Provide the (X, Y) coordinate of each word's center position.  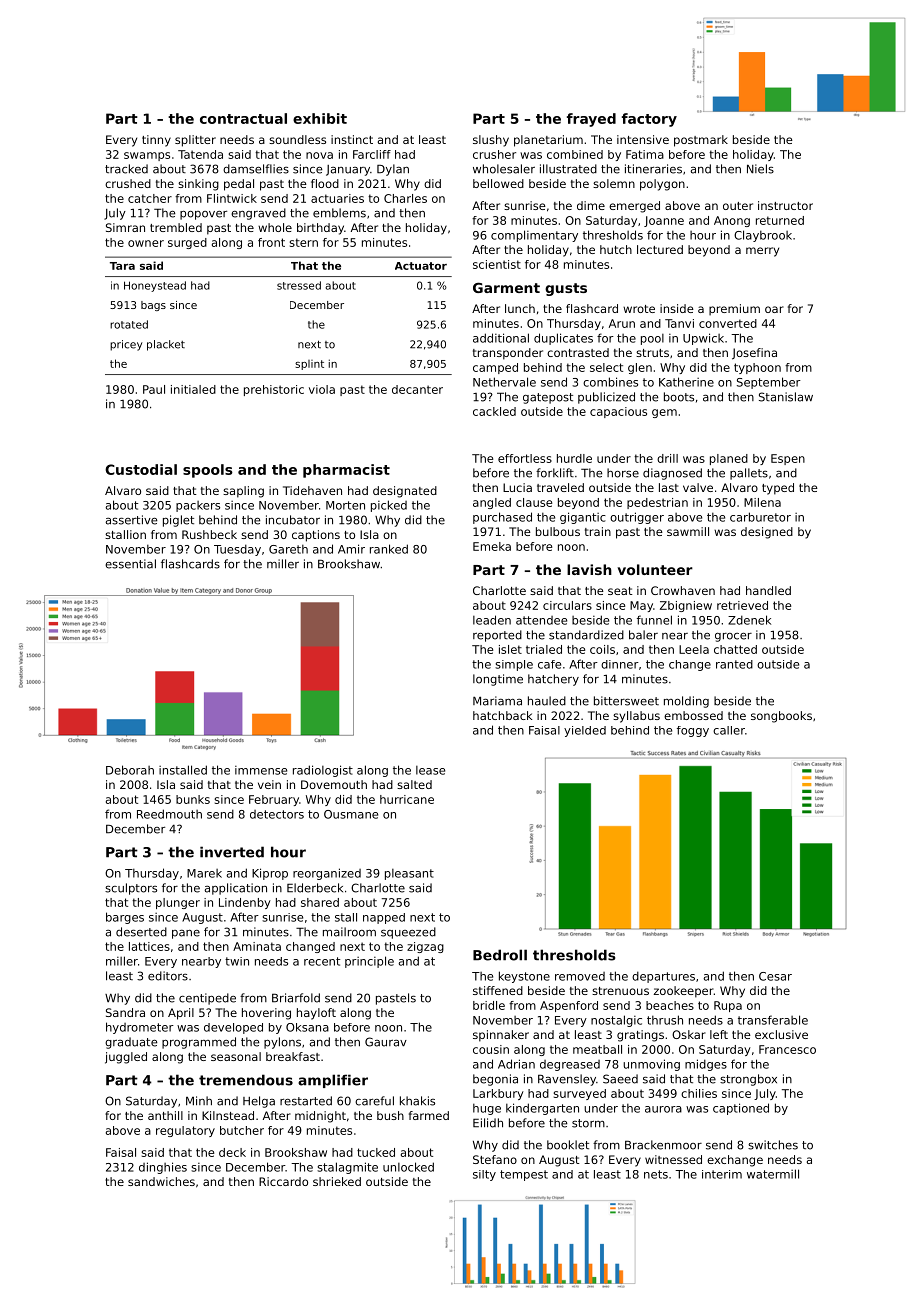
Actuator (421, 266)
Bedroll (500, 955)
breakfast (293, 1056)
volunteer (655, 569)
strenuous (620, 991)
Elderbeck (315, 888)
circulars (567, 605)
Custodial (141, 469)
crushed (128, 183)
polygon (662, 185)
